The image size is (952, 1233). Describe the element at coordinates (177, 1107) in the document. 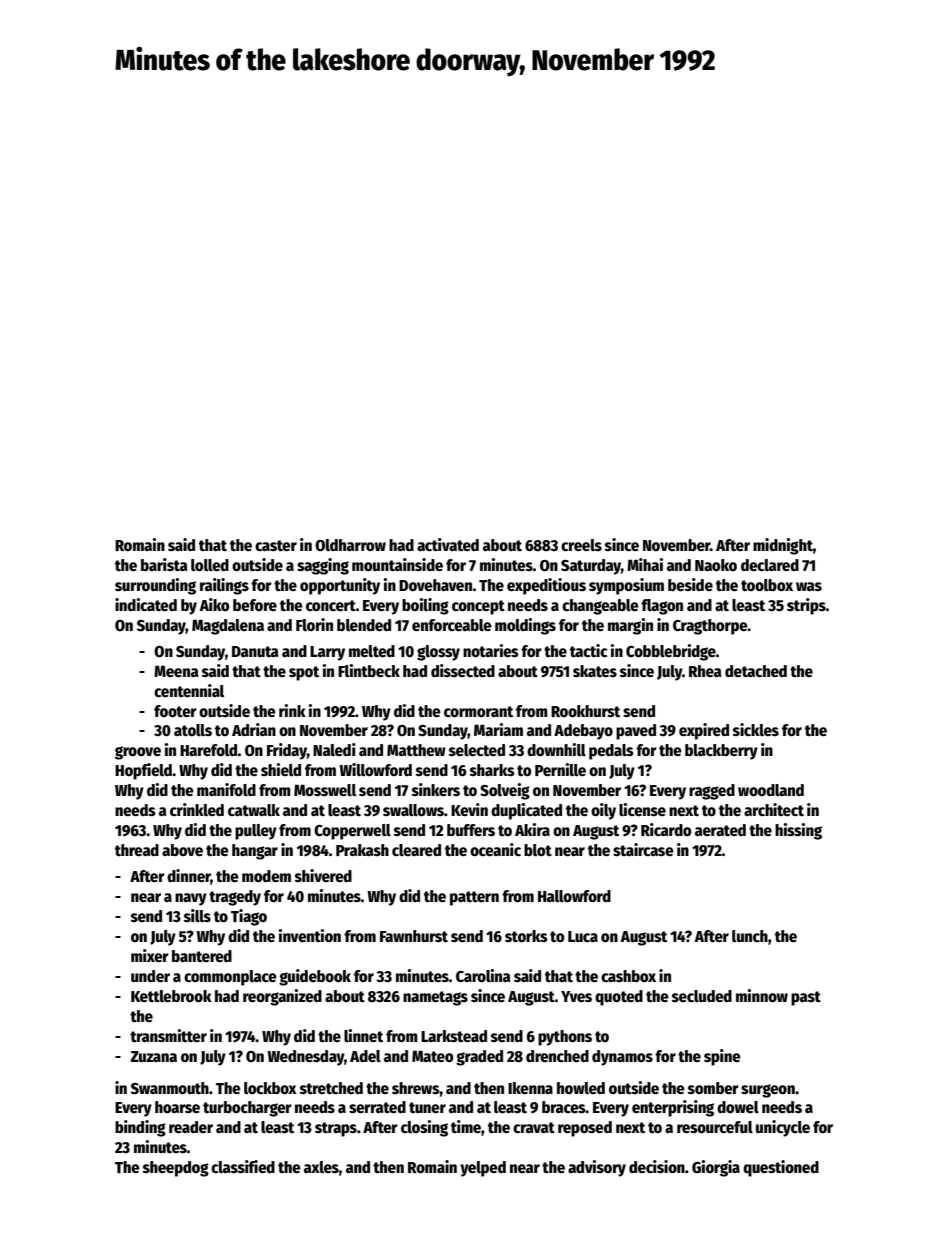

I see `hoarse` at that location.
